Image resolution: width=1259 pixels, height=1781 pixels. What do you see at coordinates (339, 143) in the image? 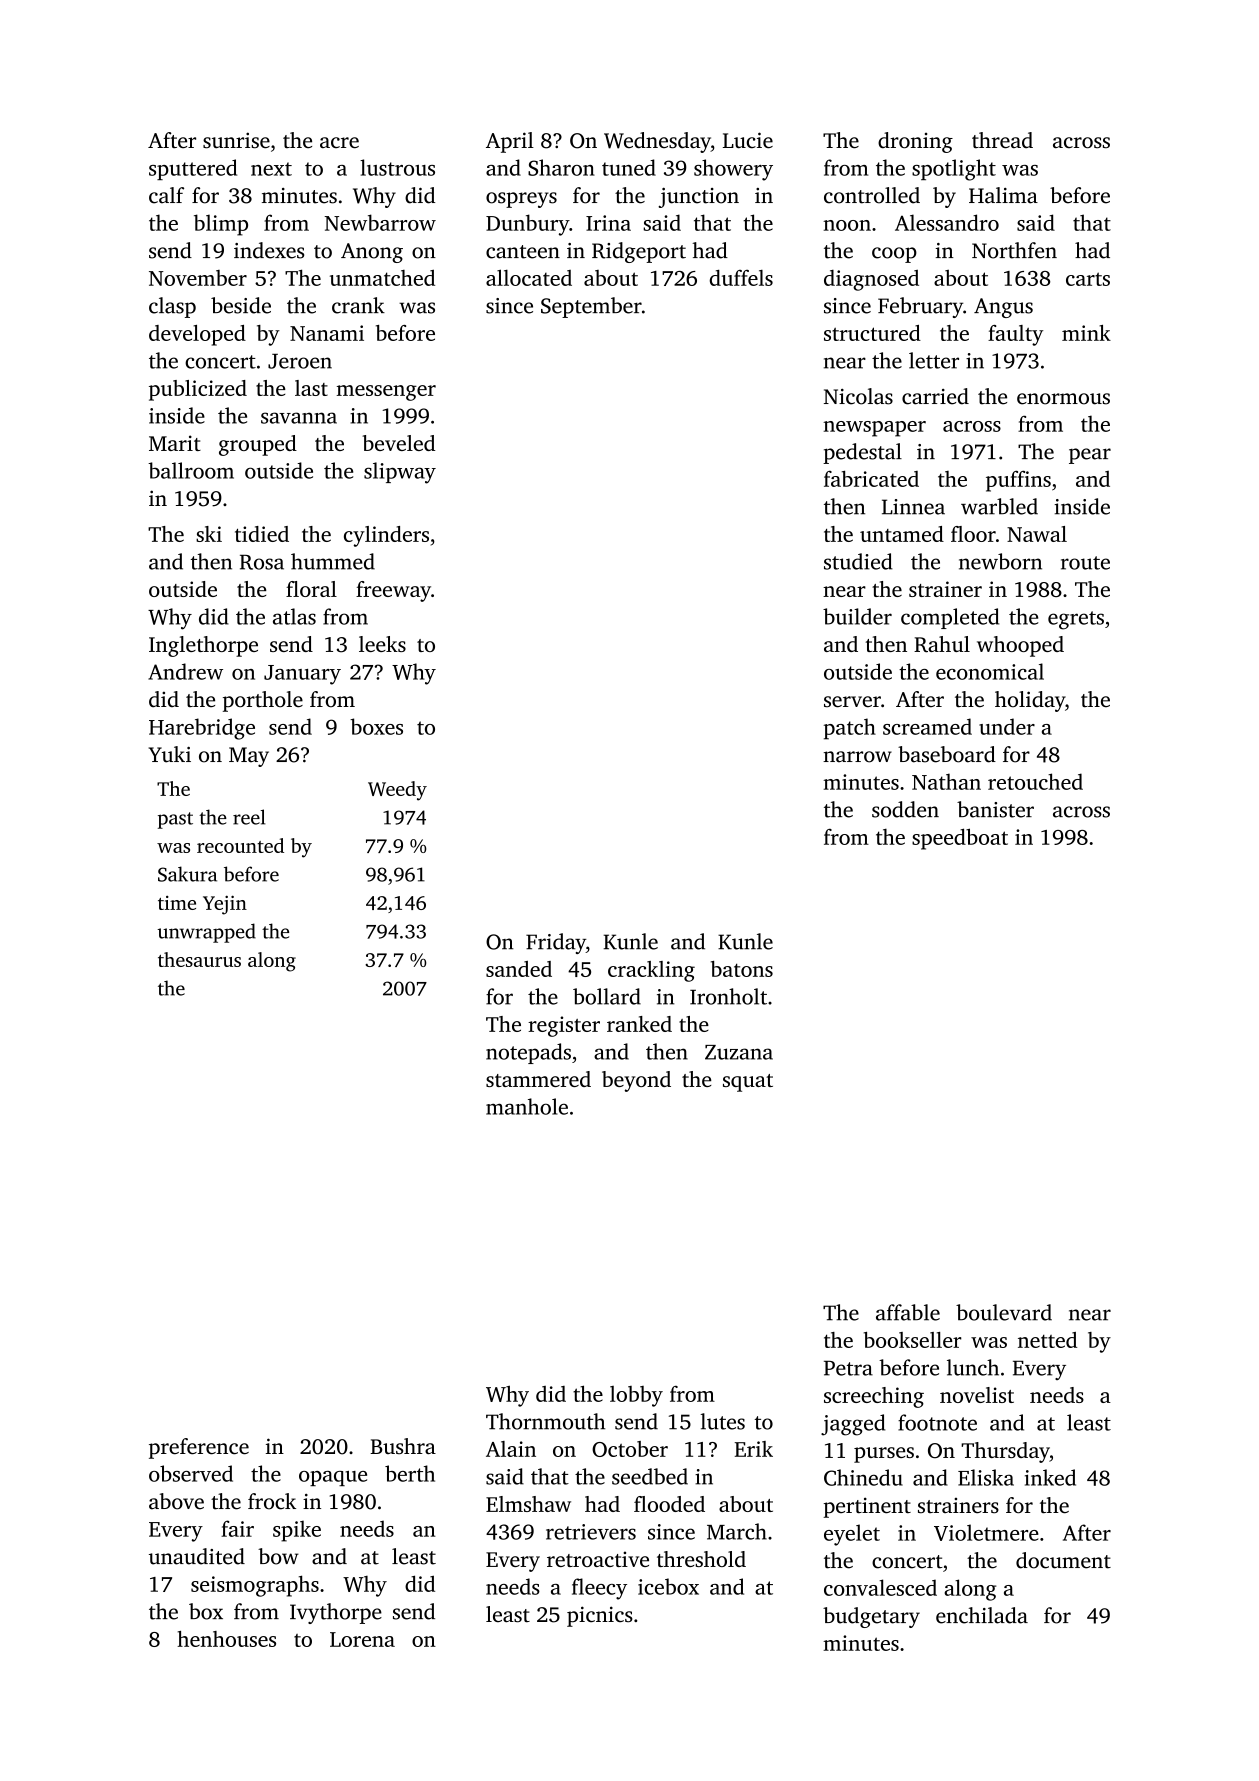
I see `acre` at bounding box center [339, 143].
